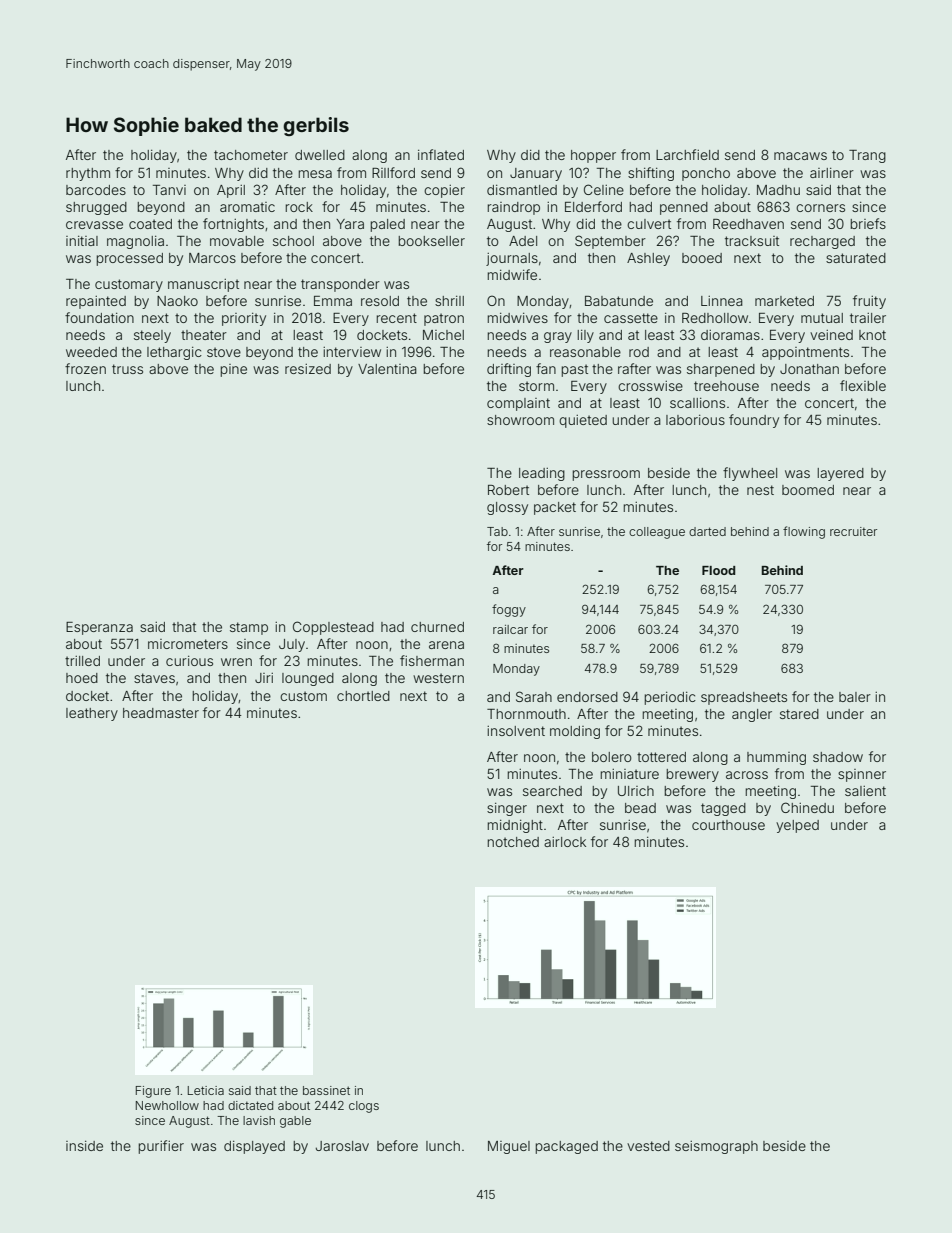  What do you see at coordinates (441, 154) in the document?
I see `inflated` at bounding box center [441, 154].
